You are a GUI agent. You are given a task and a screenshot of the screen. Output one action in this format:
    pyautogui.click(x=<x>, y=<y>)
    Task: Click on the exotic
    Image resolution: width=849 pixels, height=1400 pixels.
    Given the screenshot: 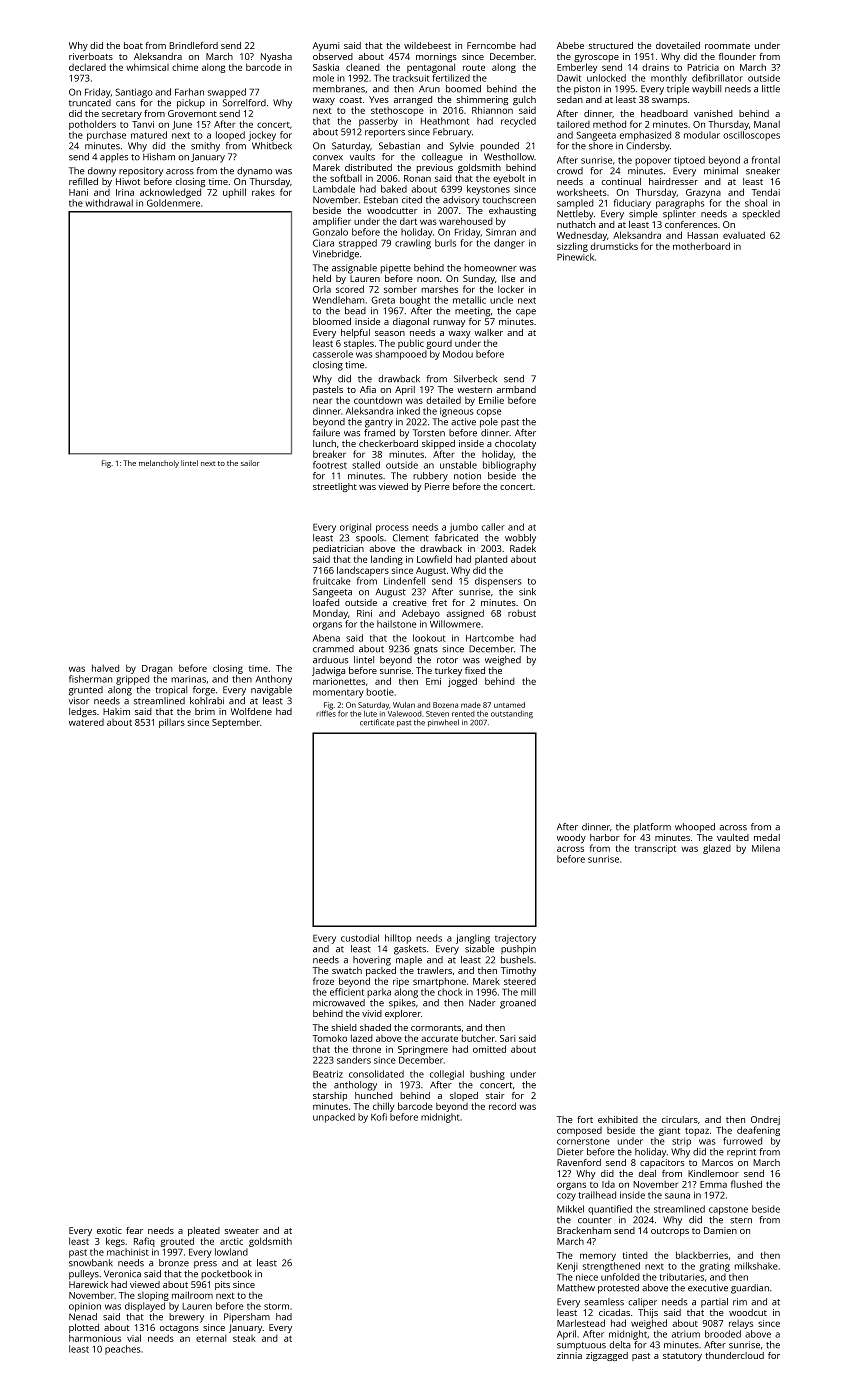 What is the action you would take?
    pyautogui.click(x=109, y=1230)
